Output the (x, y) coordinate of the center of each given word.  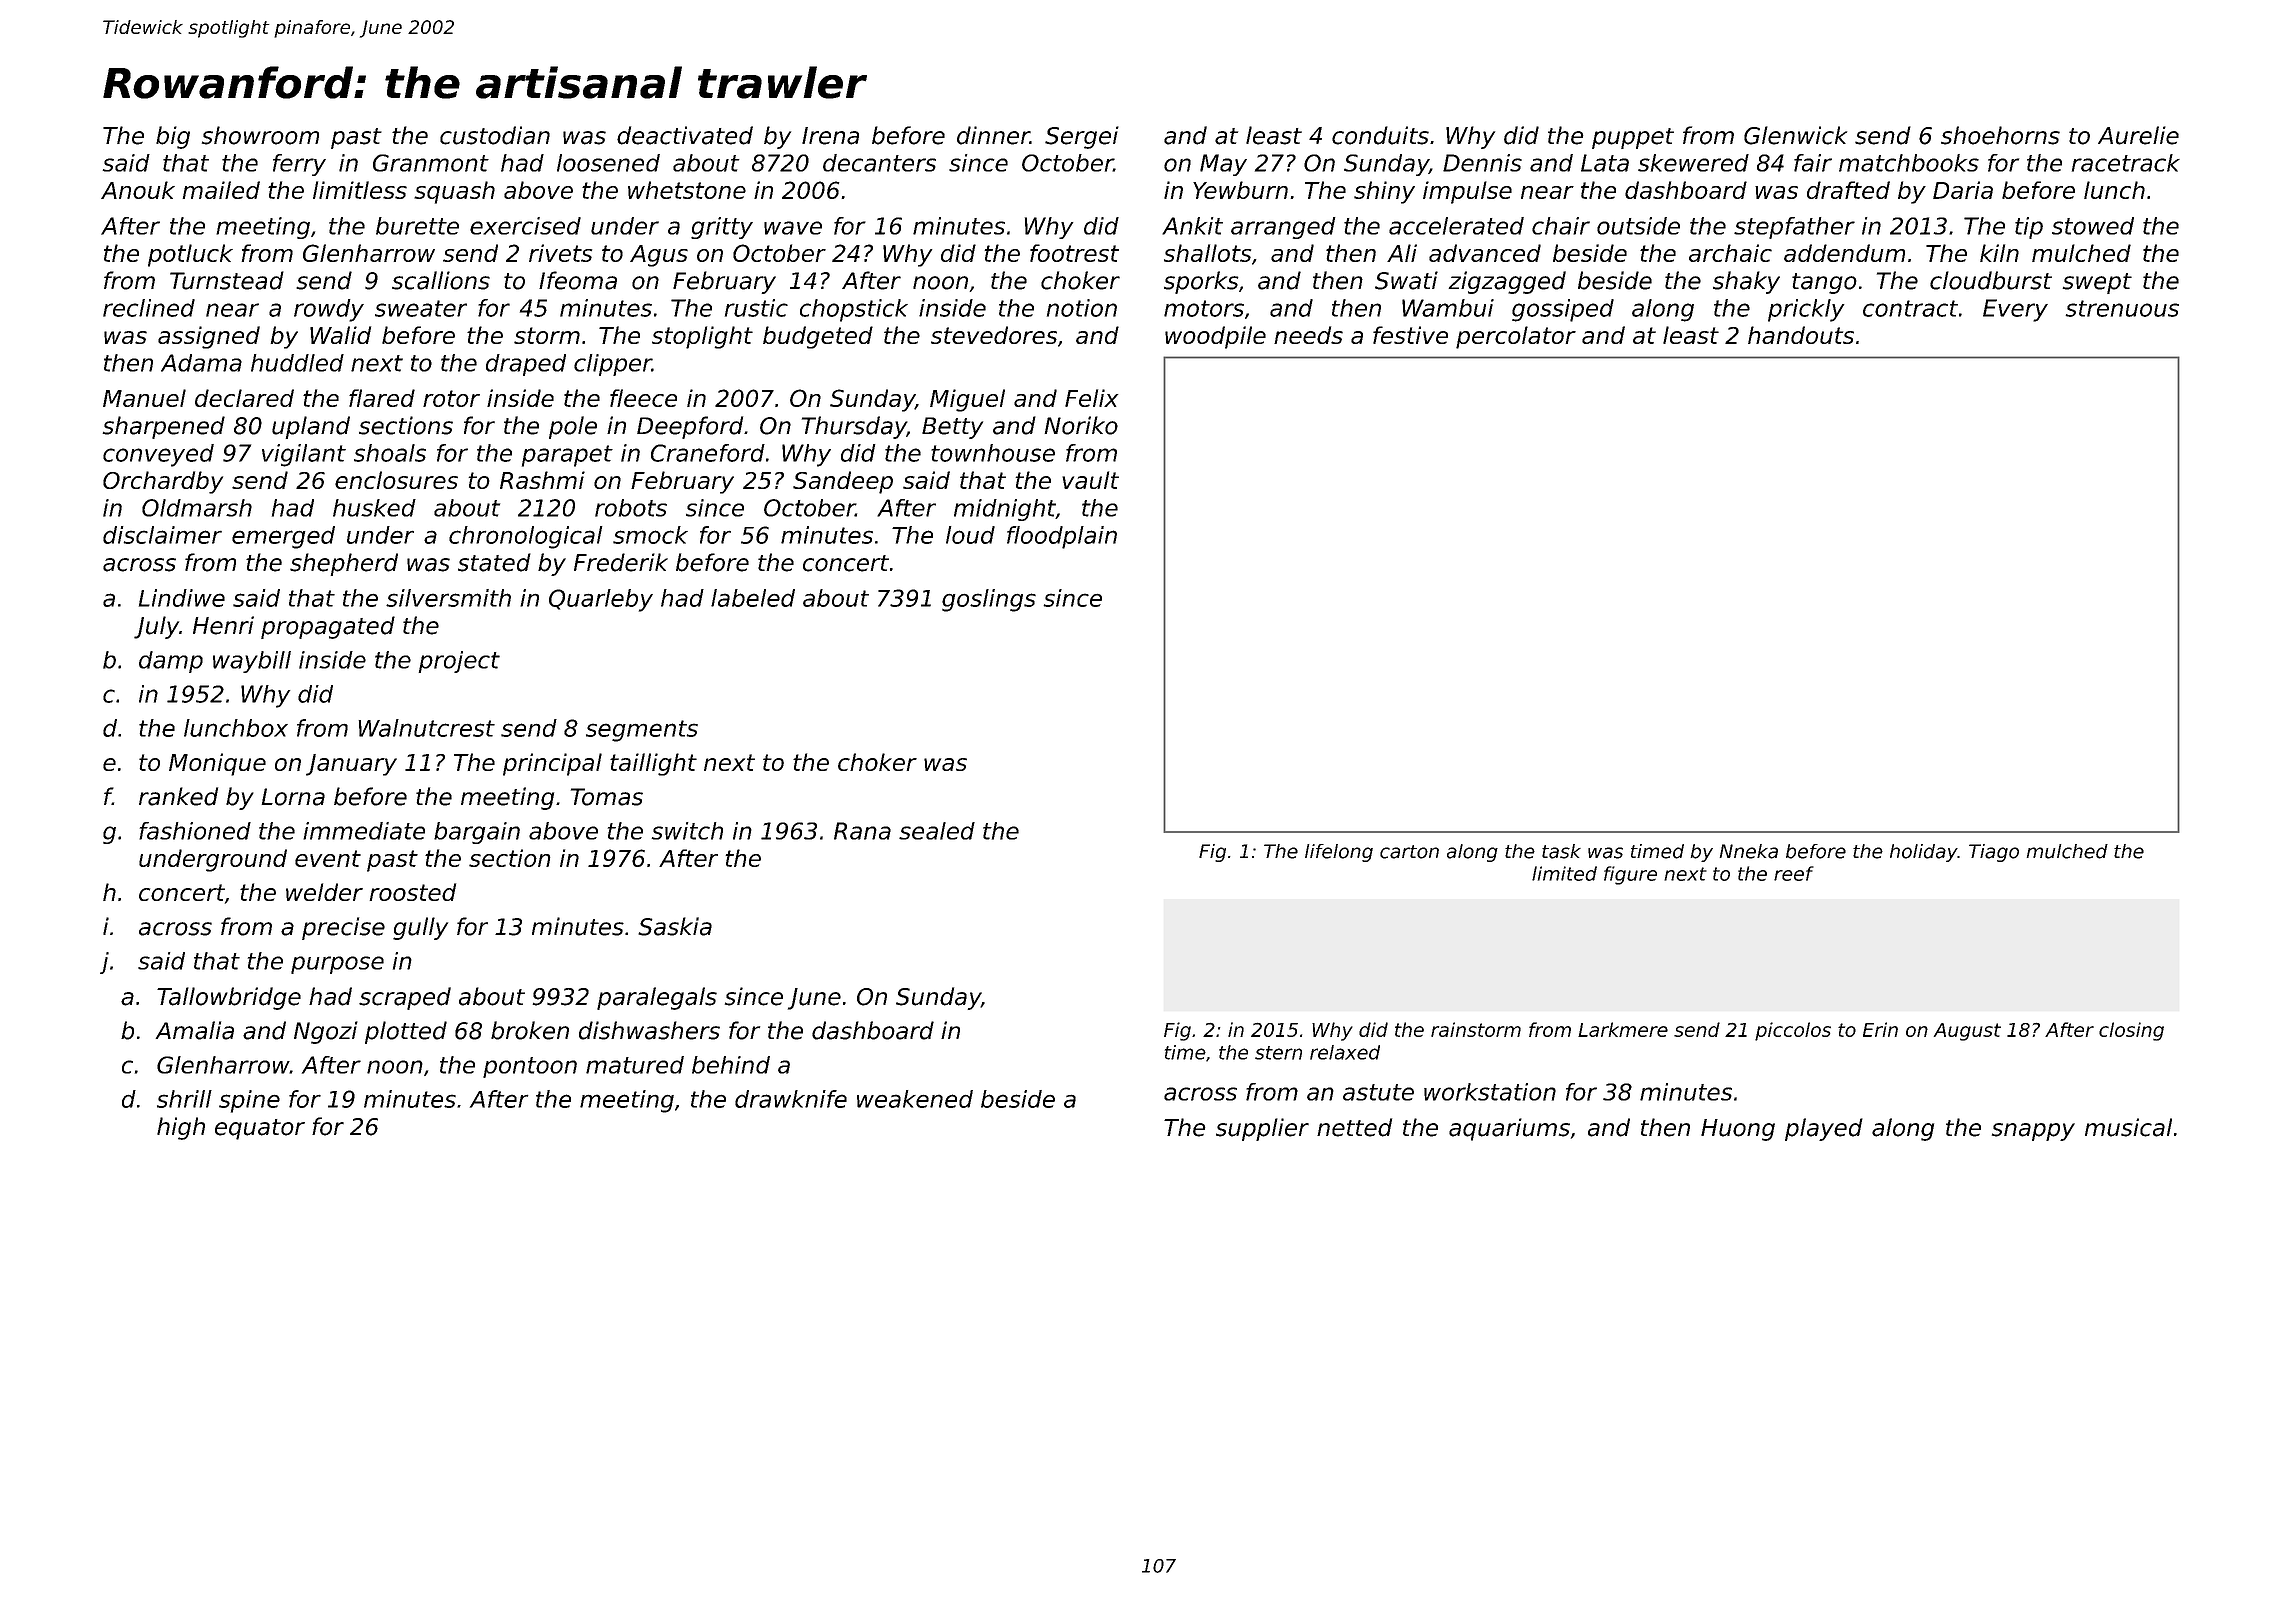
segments (642, 731)
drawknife (791, 1099)
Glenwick (1795, 135)
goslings (989, 600)
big (173, 137)
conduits (1380, 135)
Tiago (1994, 853)
